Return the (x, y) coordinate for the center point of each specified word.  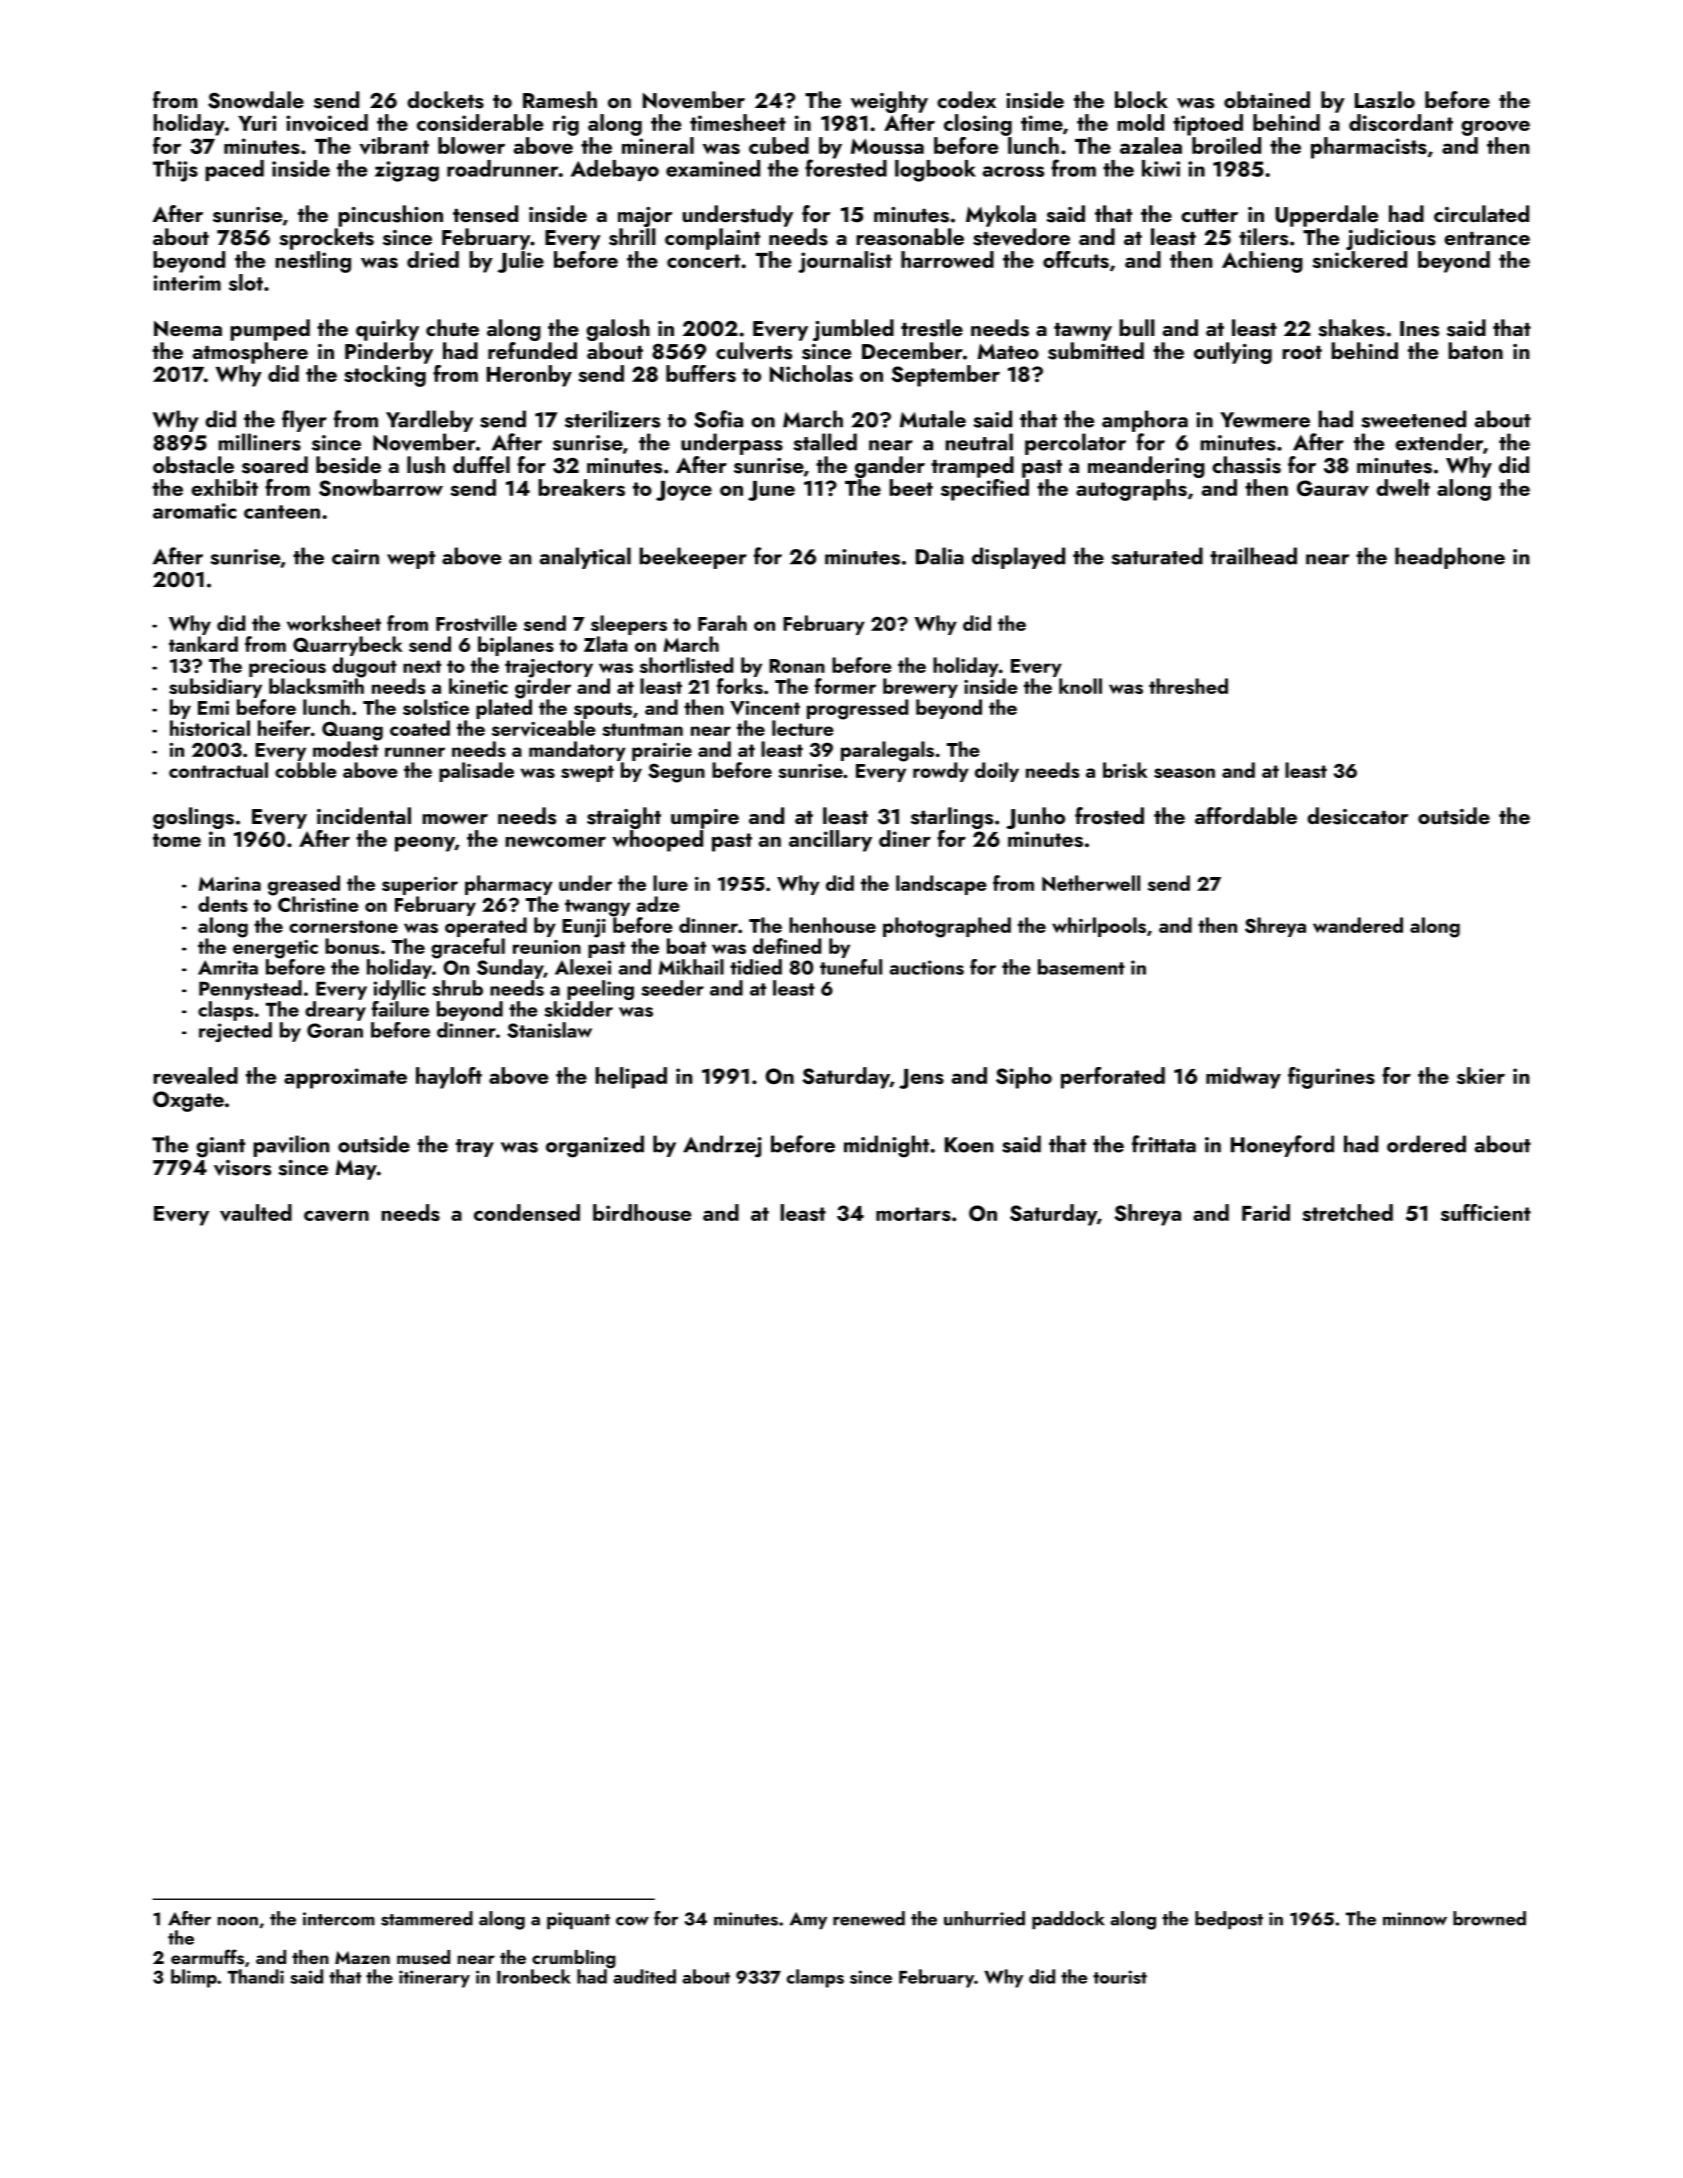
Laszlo (1385, 100)
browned (1489, 1918)
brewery (920, 688)
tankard (203, 644)
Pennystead (250, 990)
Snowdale (256, 100)
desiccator (1357, 816)
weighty (889, 102)
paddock (1068, 1920)
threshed (1188, 686)
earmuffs (207, 1957)
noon (238, 1921)
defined (787, 946)
